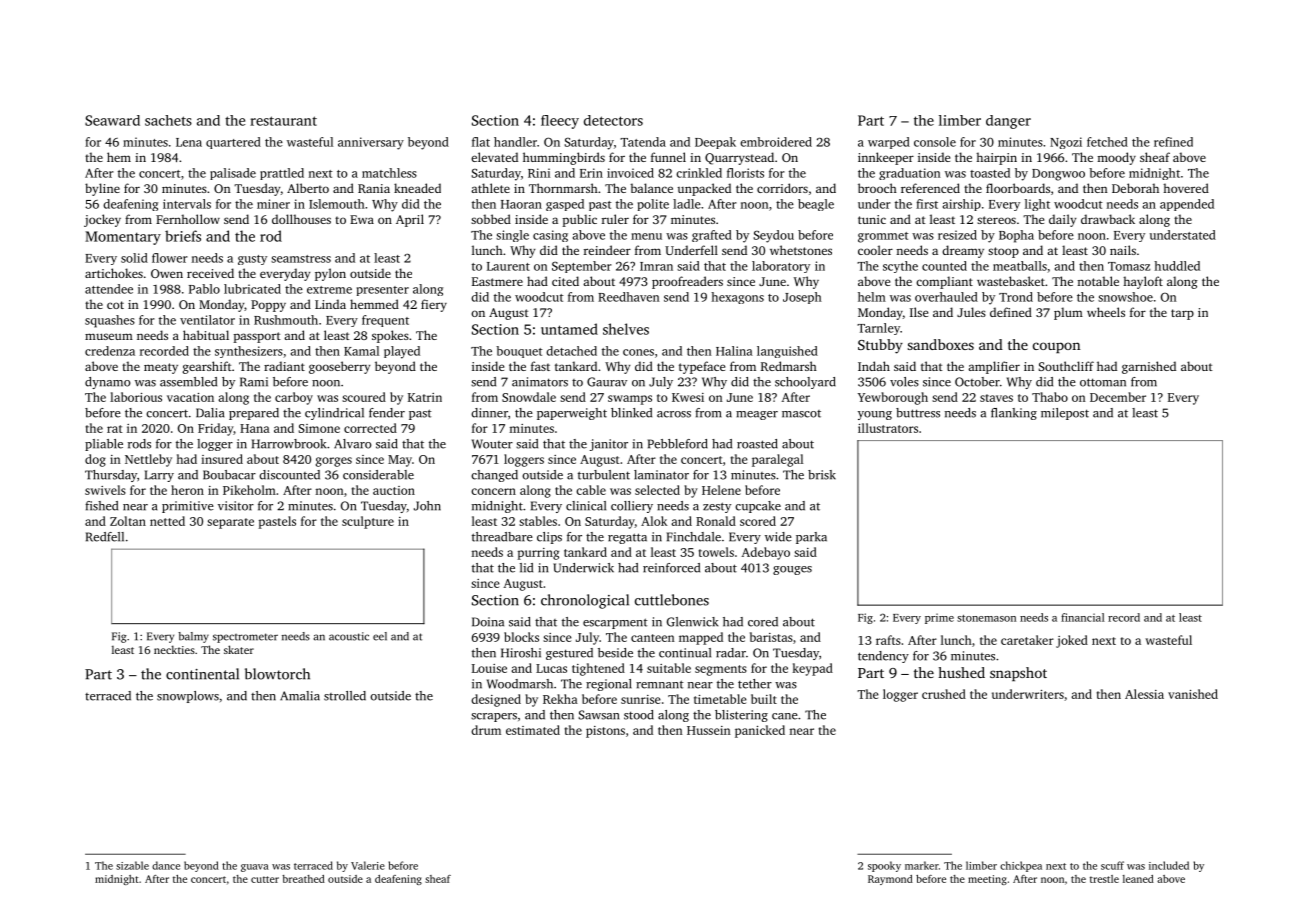  What do you see at coordinates (112, 120) in the screenshot?
I see `Seaward` at bounding box center [112, 120].
